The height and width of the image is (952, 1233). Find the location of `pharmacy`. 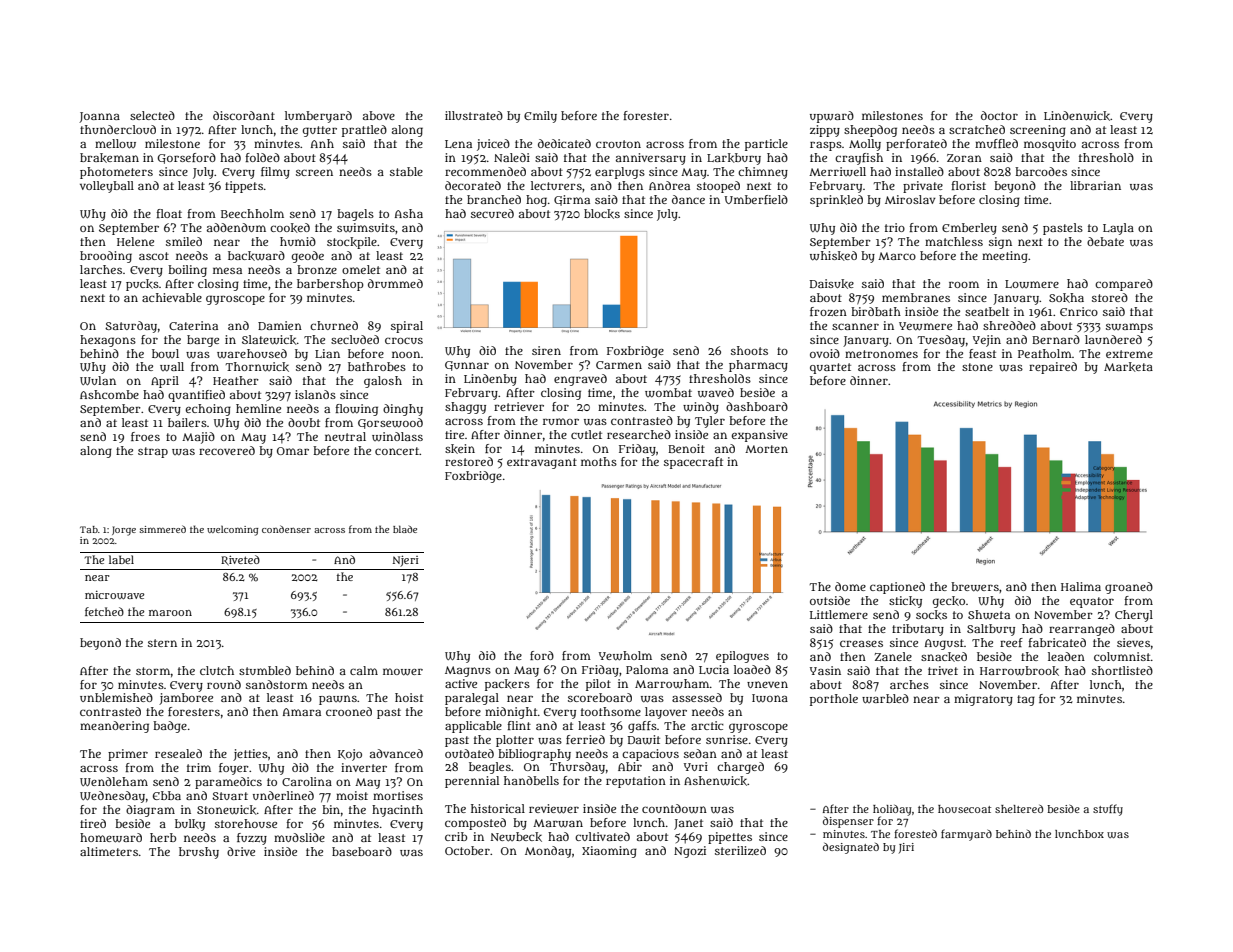

pharmacy is located at coordinates (758, 366).
